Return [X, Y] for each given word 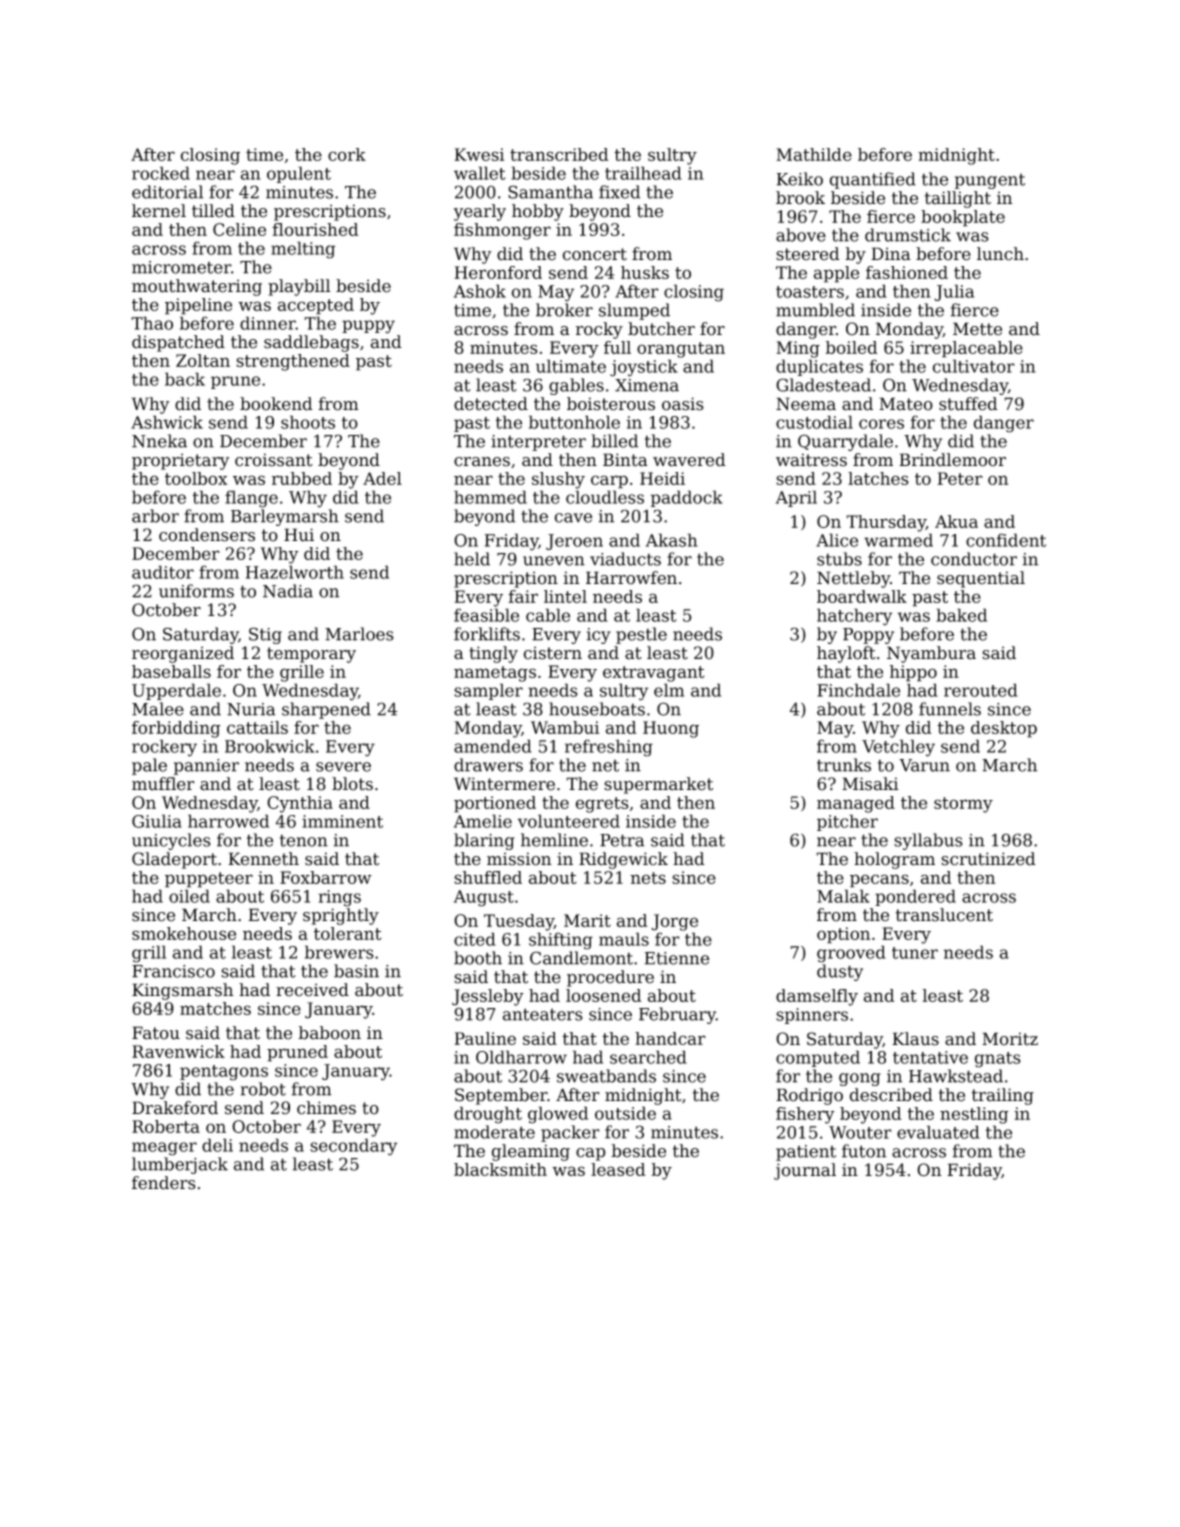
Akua [956, 521]
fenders [164, 1183]
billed [614, 441]
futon [864, 1151]
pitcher [847, 822]
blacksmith [500, 1169]
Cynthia [300, 804]
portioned [495, 804]
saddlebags [311, 343]
